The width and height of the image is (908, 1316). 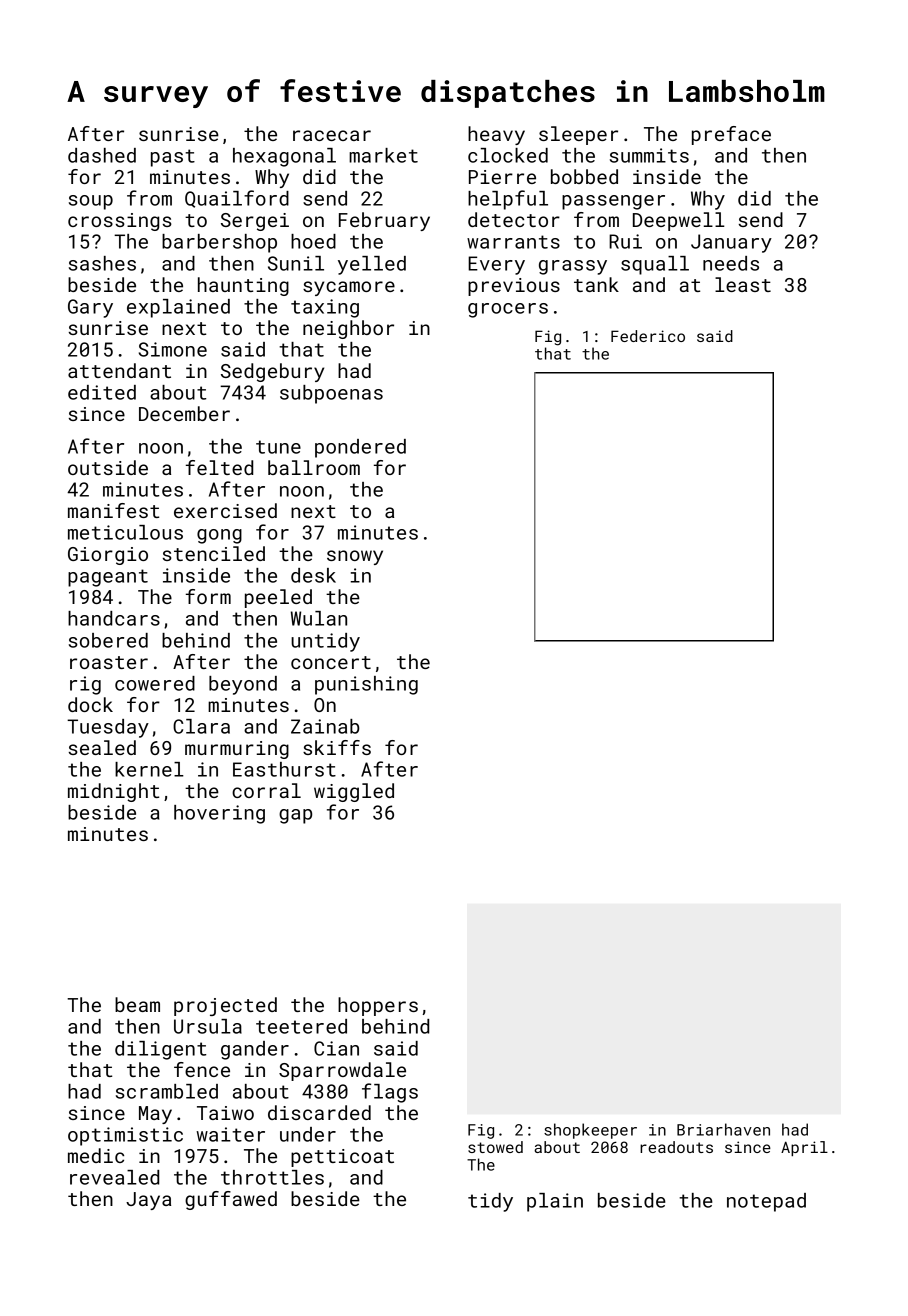 I want to click on hoppers, so click(x=378, y=1006).
